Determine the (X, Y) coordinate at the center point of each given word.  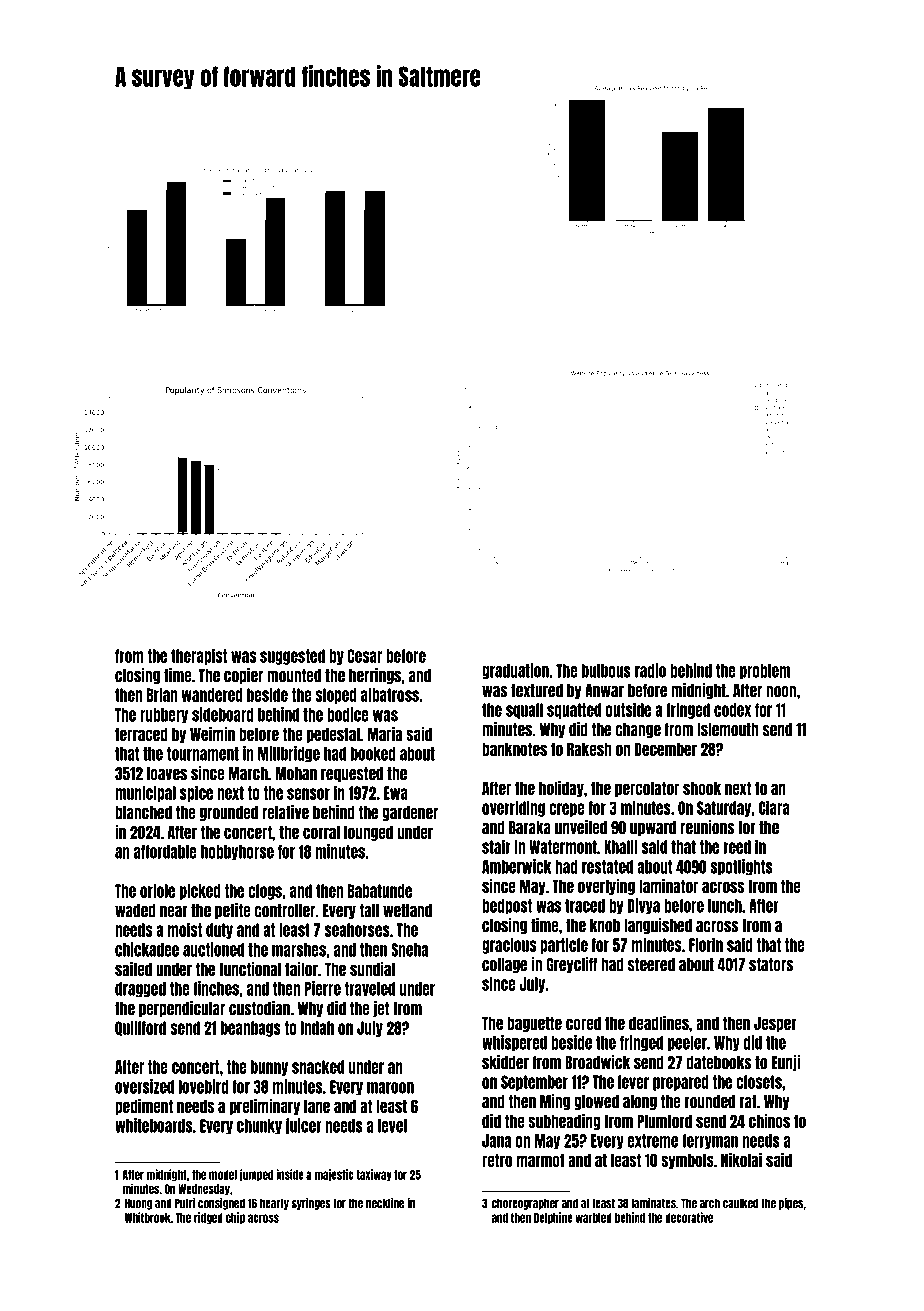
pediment (144, 1107)
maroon (390, 1088)
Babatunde (380, 891)
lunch (725, 906)
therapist (199, 656)
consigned (221, 1204)
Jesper (775, 1024)
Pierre (323, 988)
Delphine (553, 1218)
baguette (534, 1024)
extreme (652, 1141)
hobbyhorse (237, 853)
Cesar (364, 656)
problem (765, 672)
